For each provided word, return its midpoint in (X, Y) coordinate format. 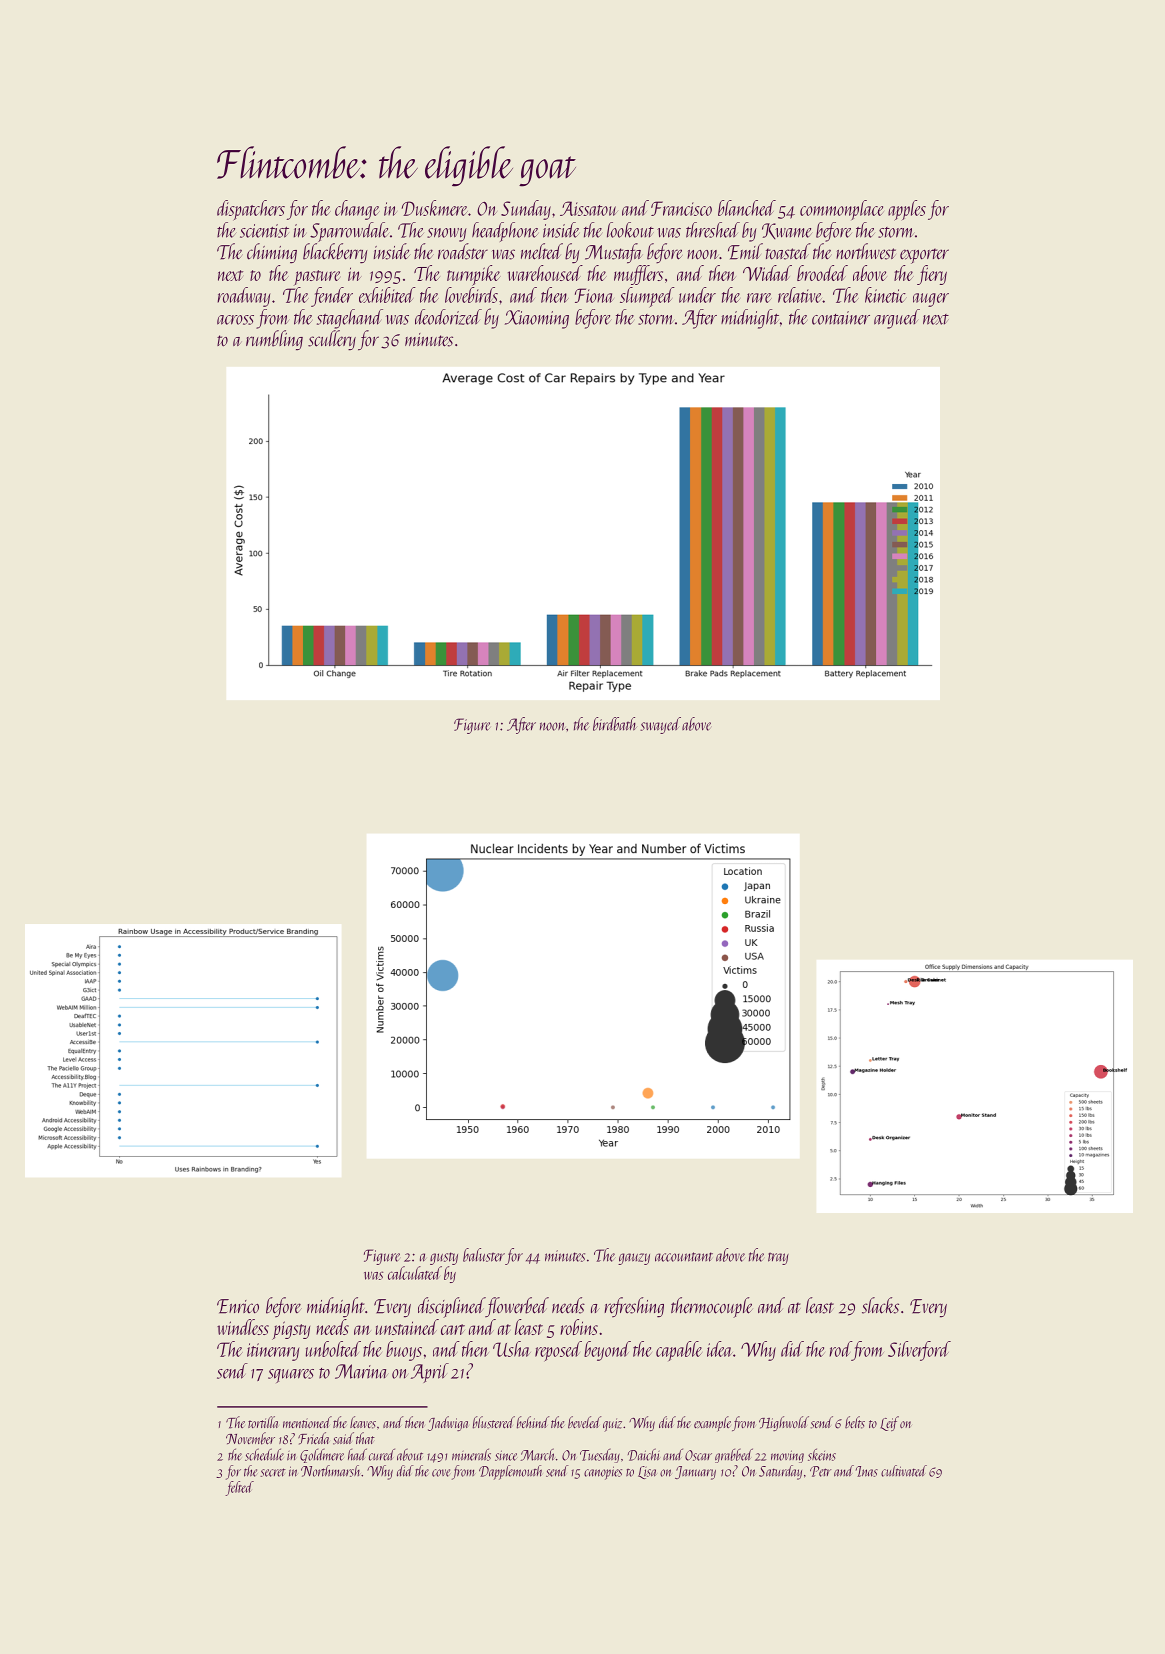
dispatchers (251, 210)
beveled (584, 1422)
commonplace (841, 210)
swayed (660, 725)
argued (897, 319)
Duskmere (434, 208)
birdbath (615, 724)
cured (382, 1454)
